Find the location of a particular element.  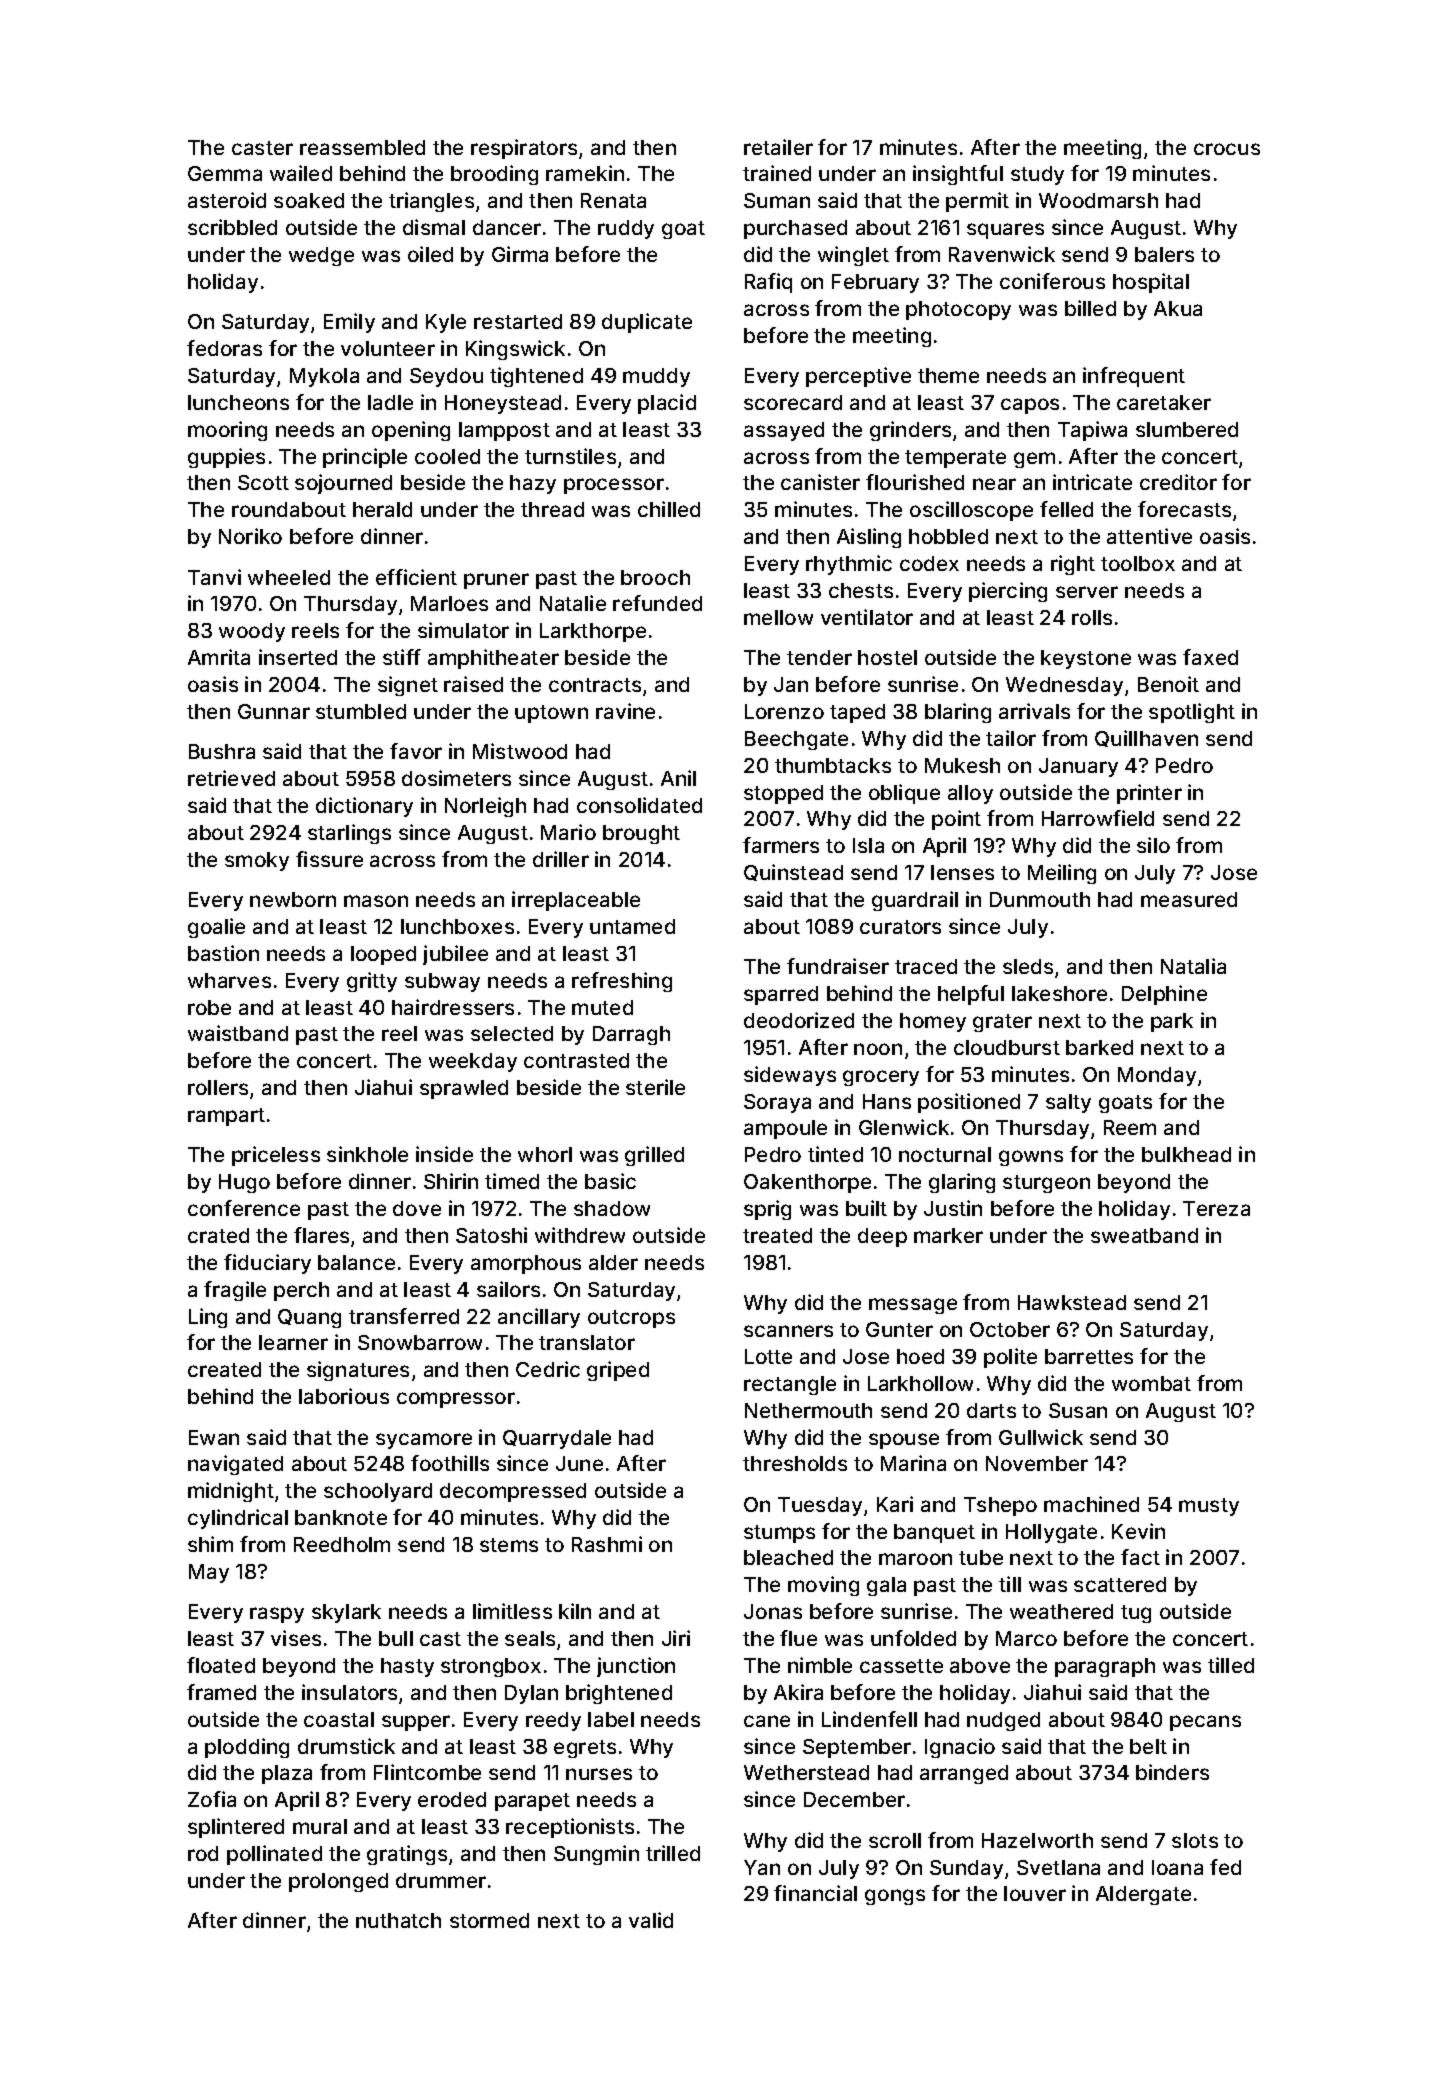

Quinstead is located at coordinates (793, 872).
